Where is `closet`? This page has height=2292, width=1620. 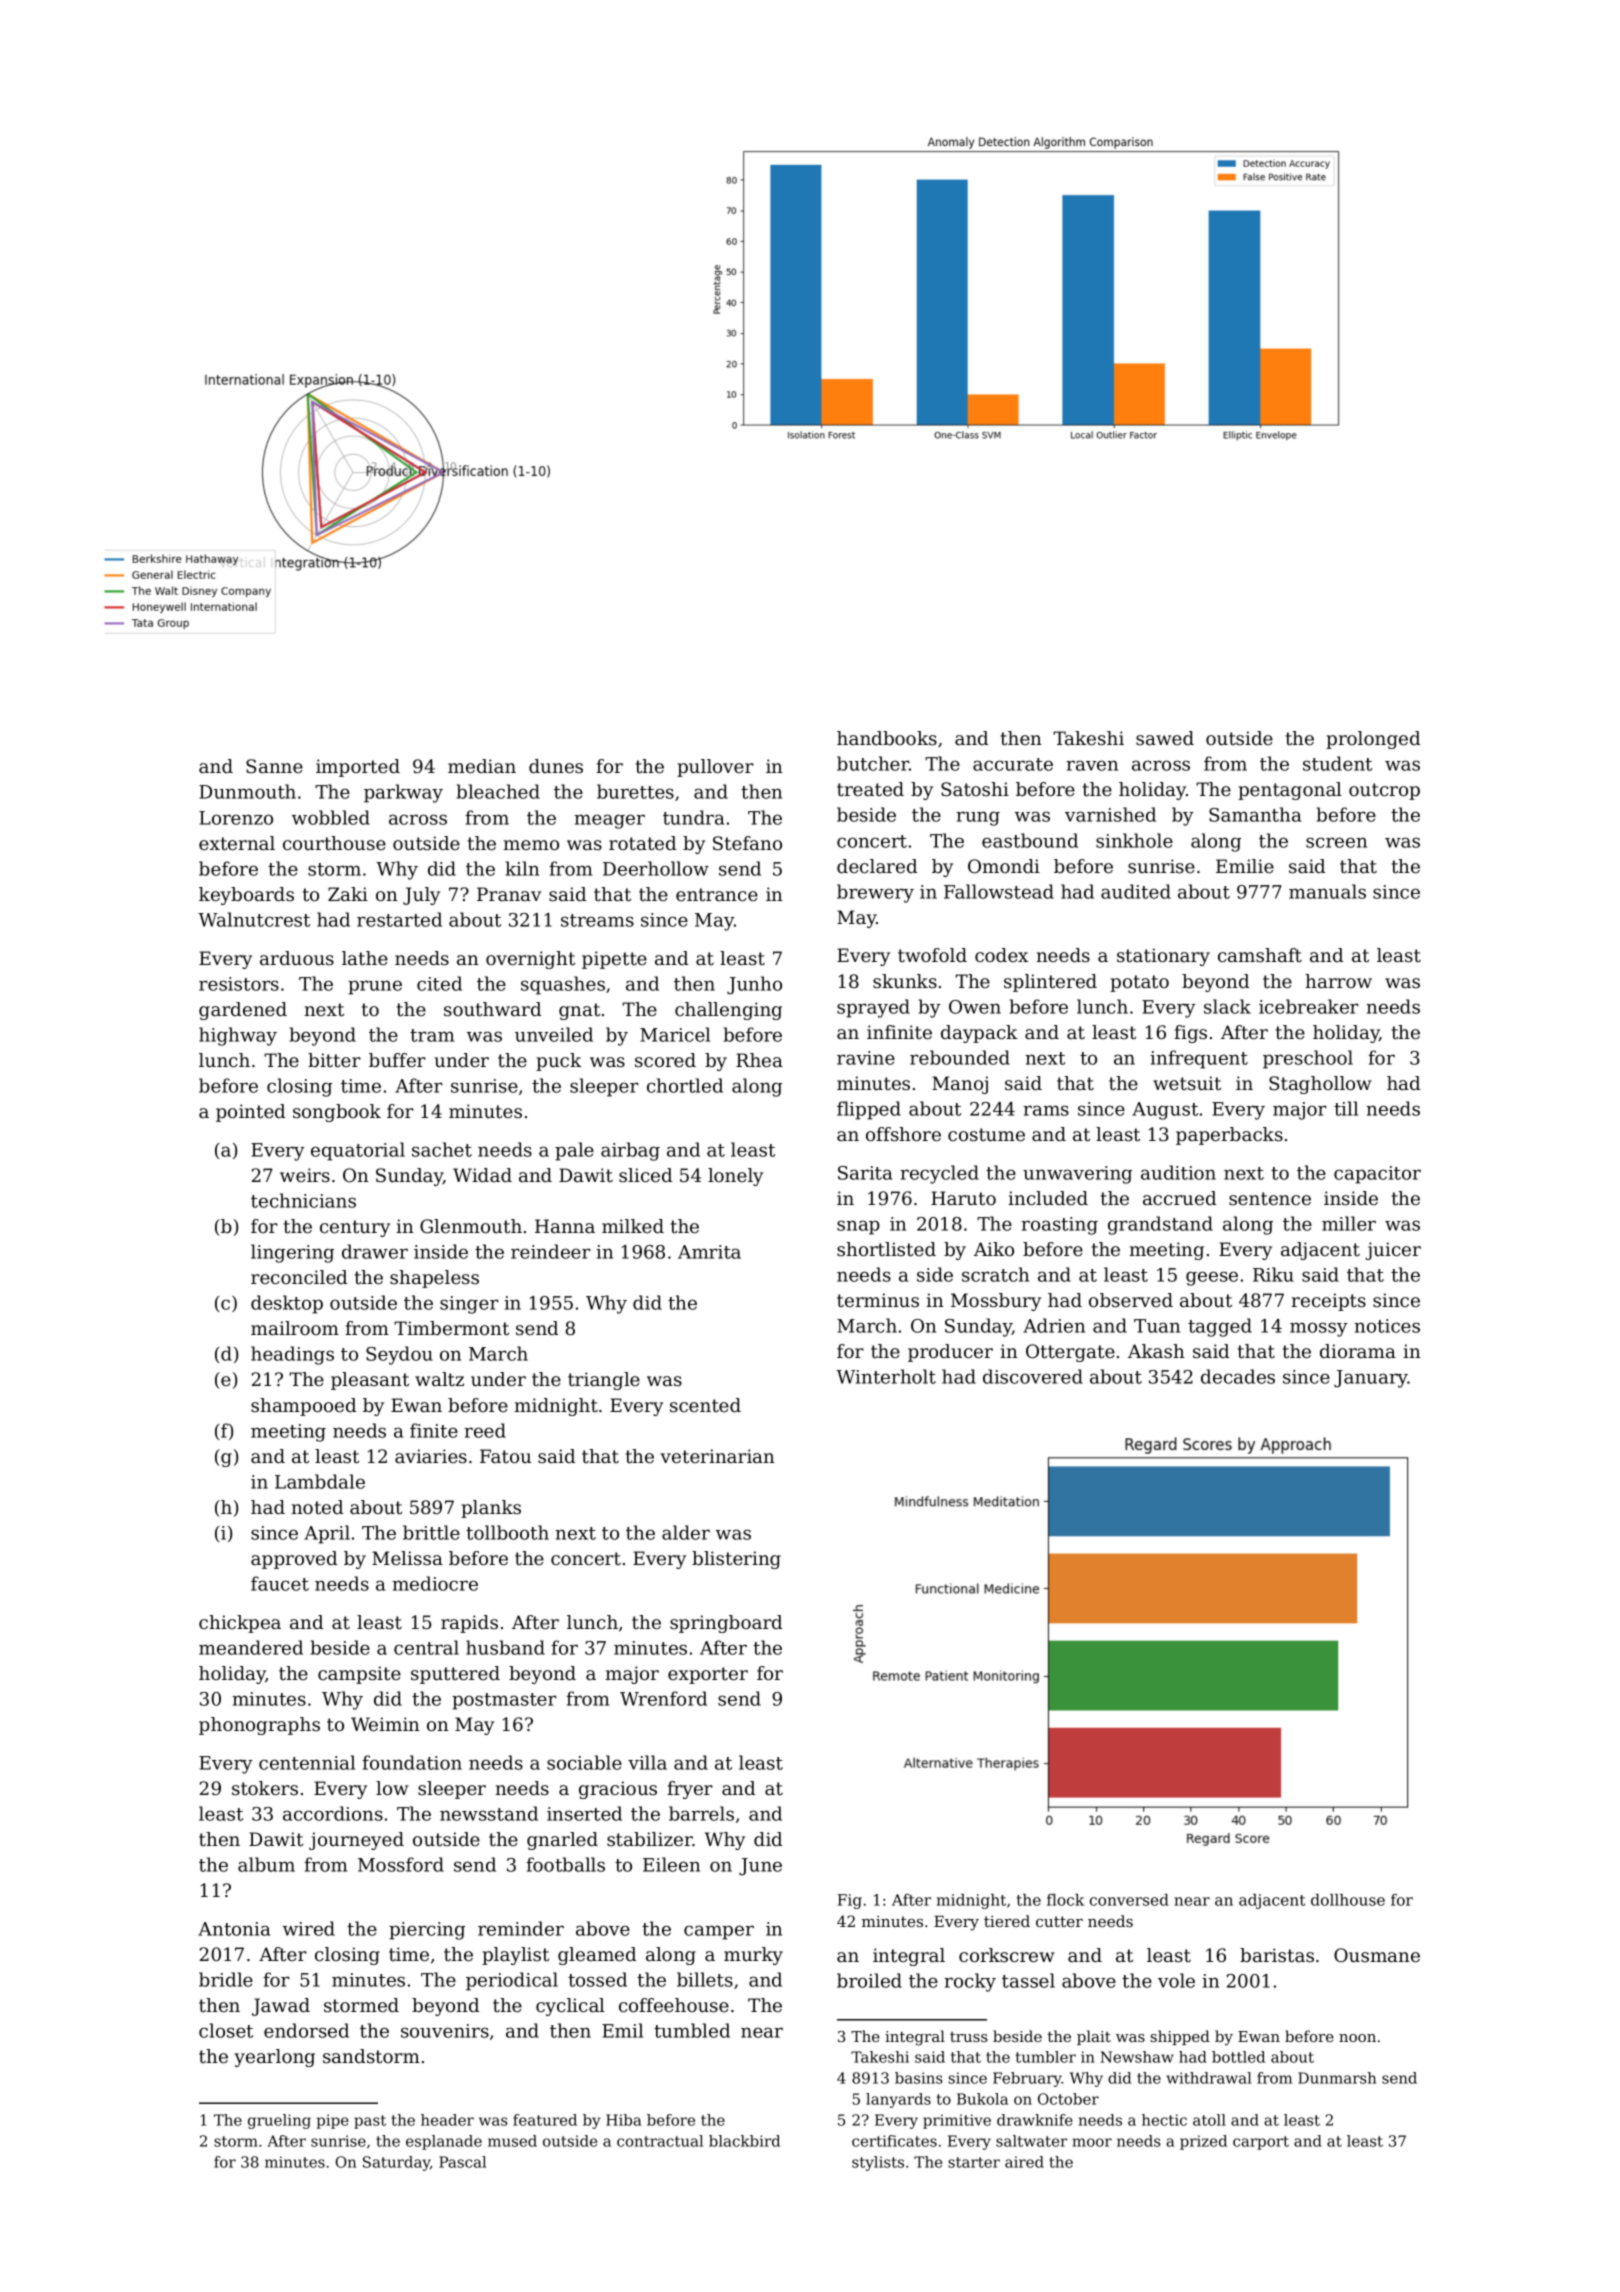
closet is located at coordinates (226, 2030).
